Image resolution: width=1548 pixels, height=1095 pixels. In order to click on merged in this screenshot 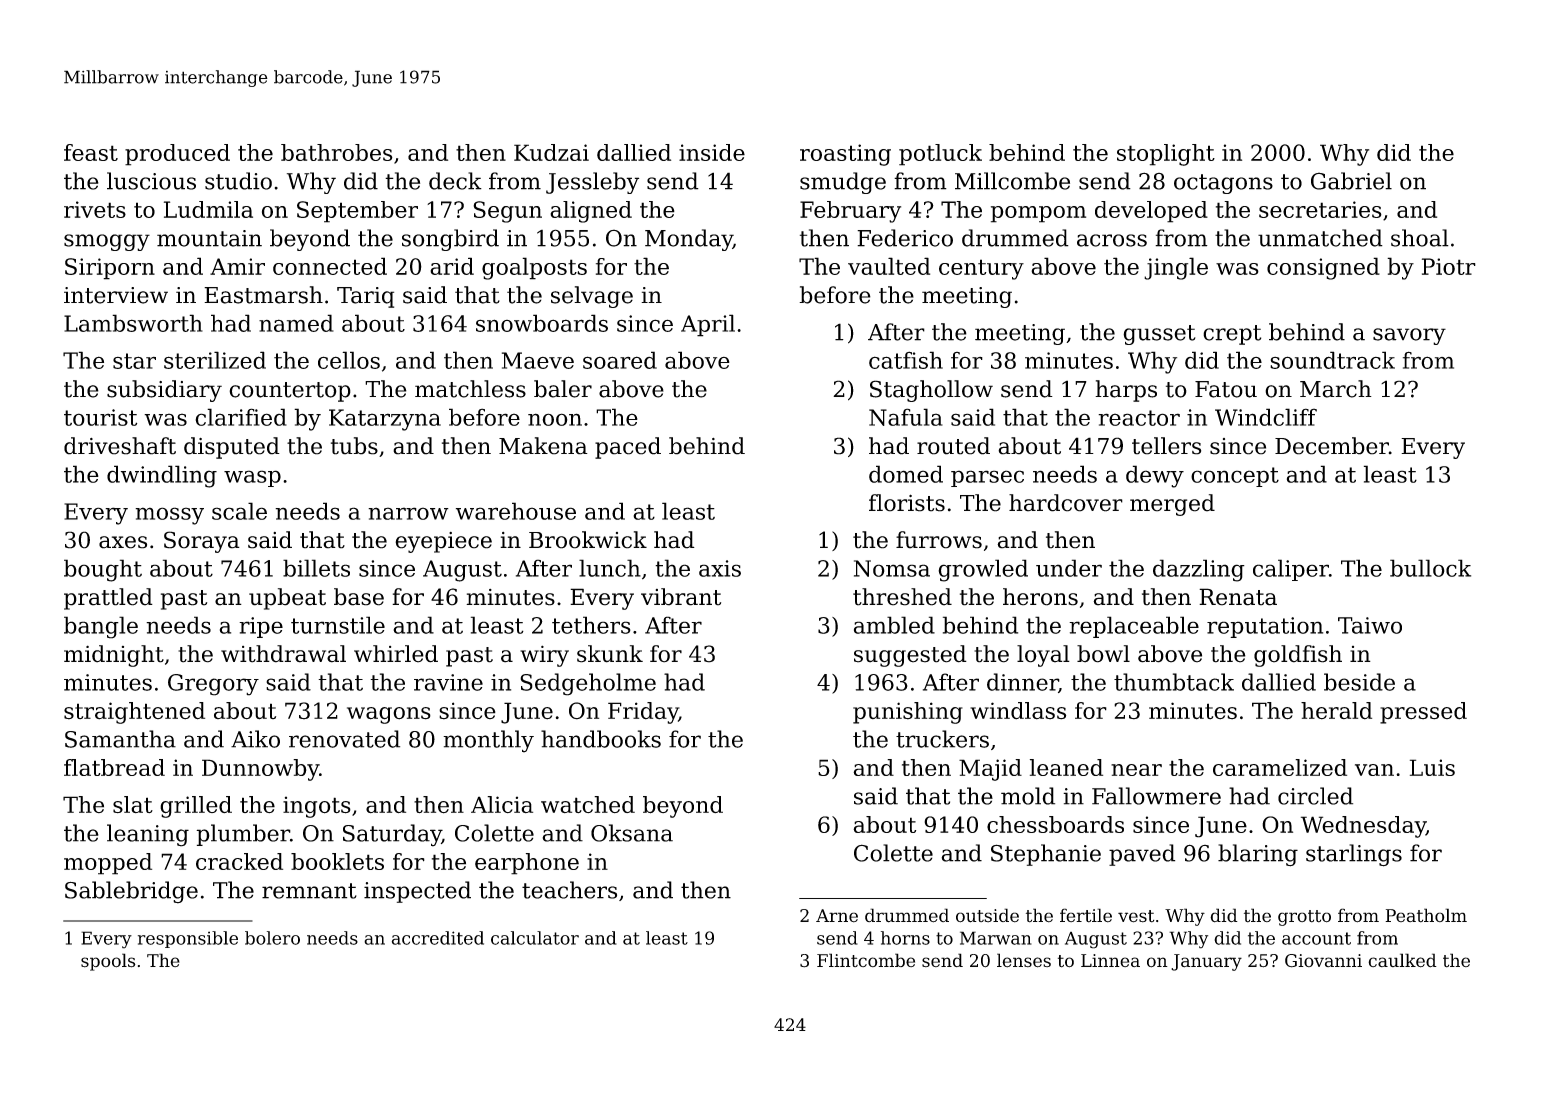, I will do `click(1172, 505)`.
